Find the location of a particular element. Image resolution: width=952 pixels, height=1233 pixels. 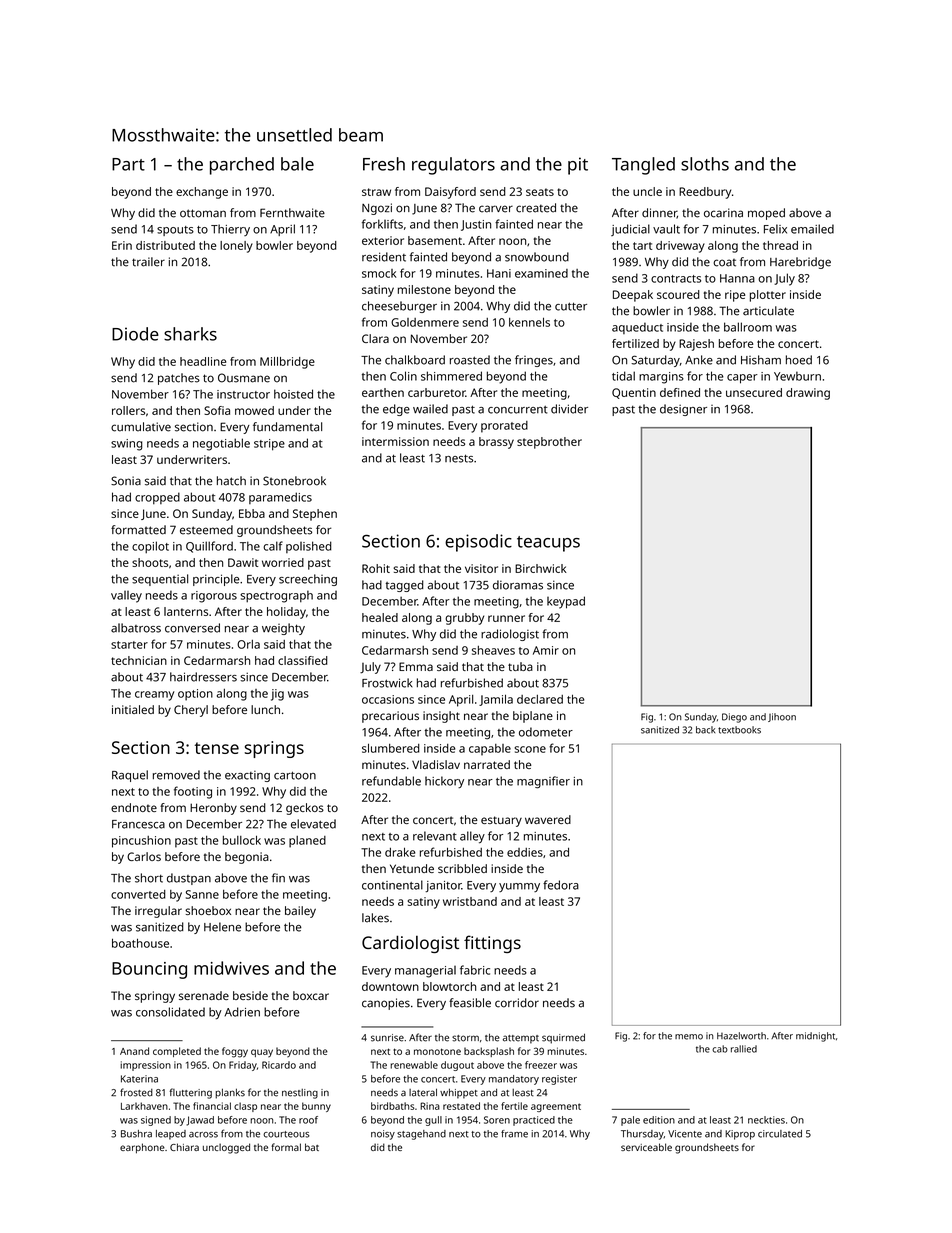

Sofia is located at coordinates (217, 410).
